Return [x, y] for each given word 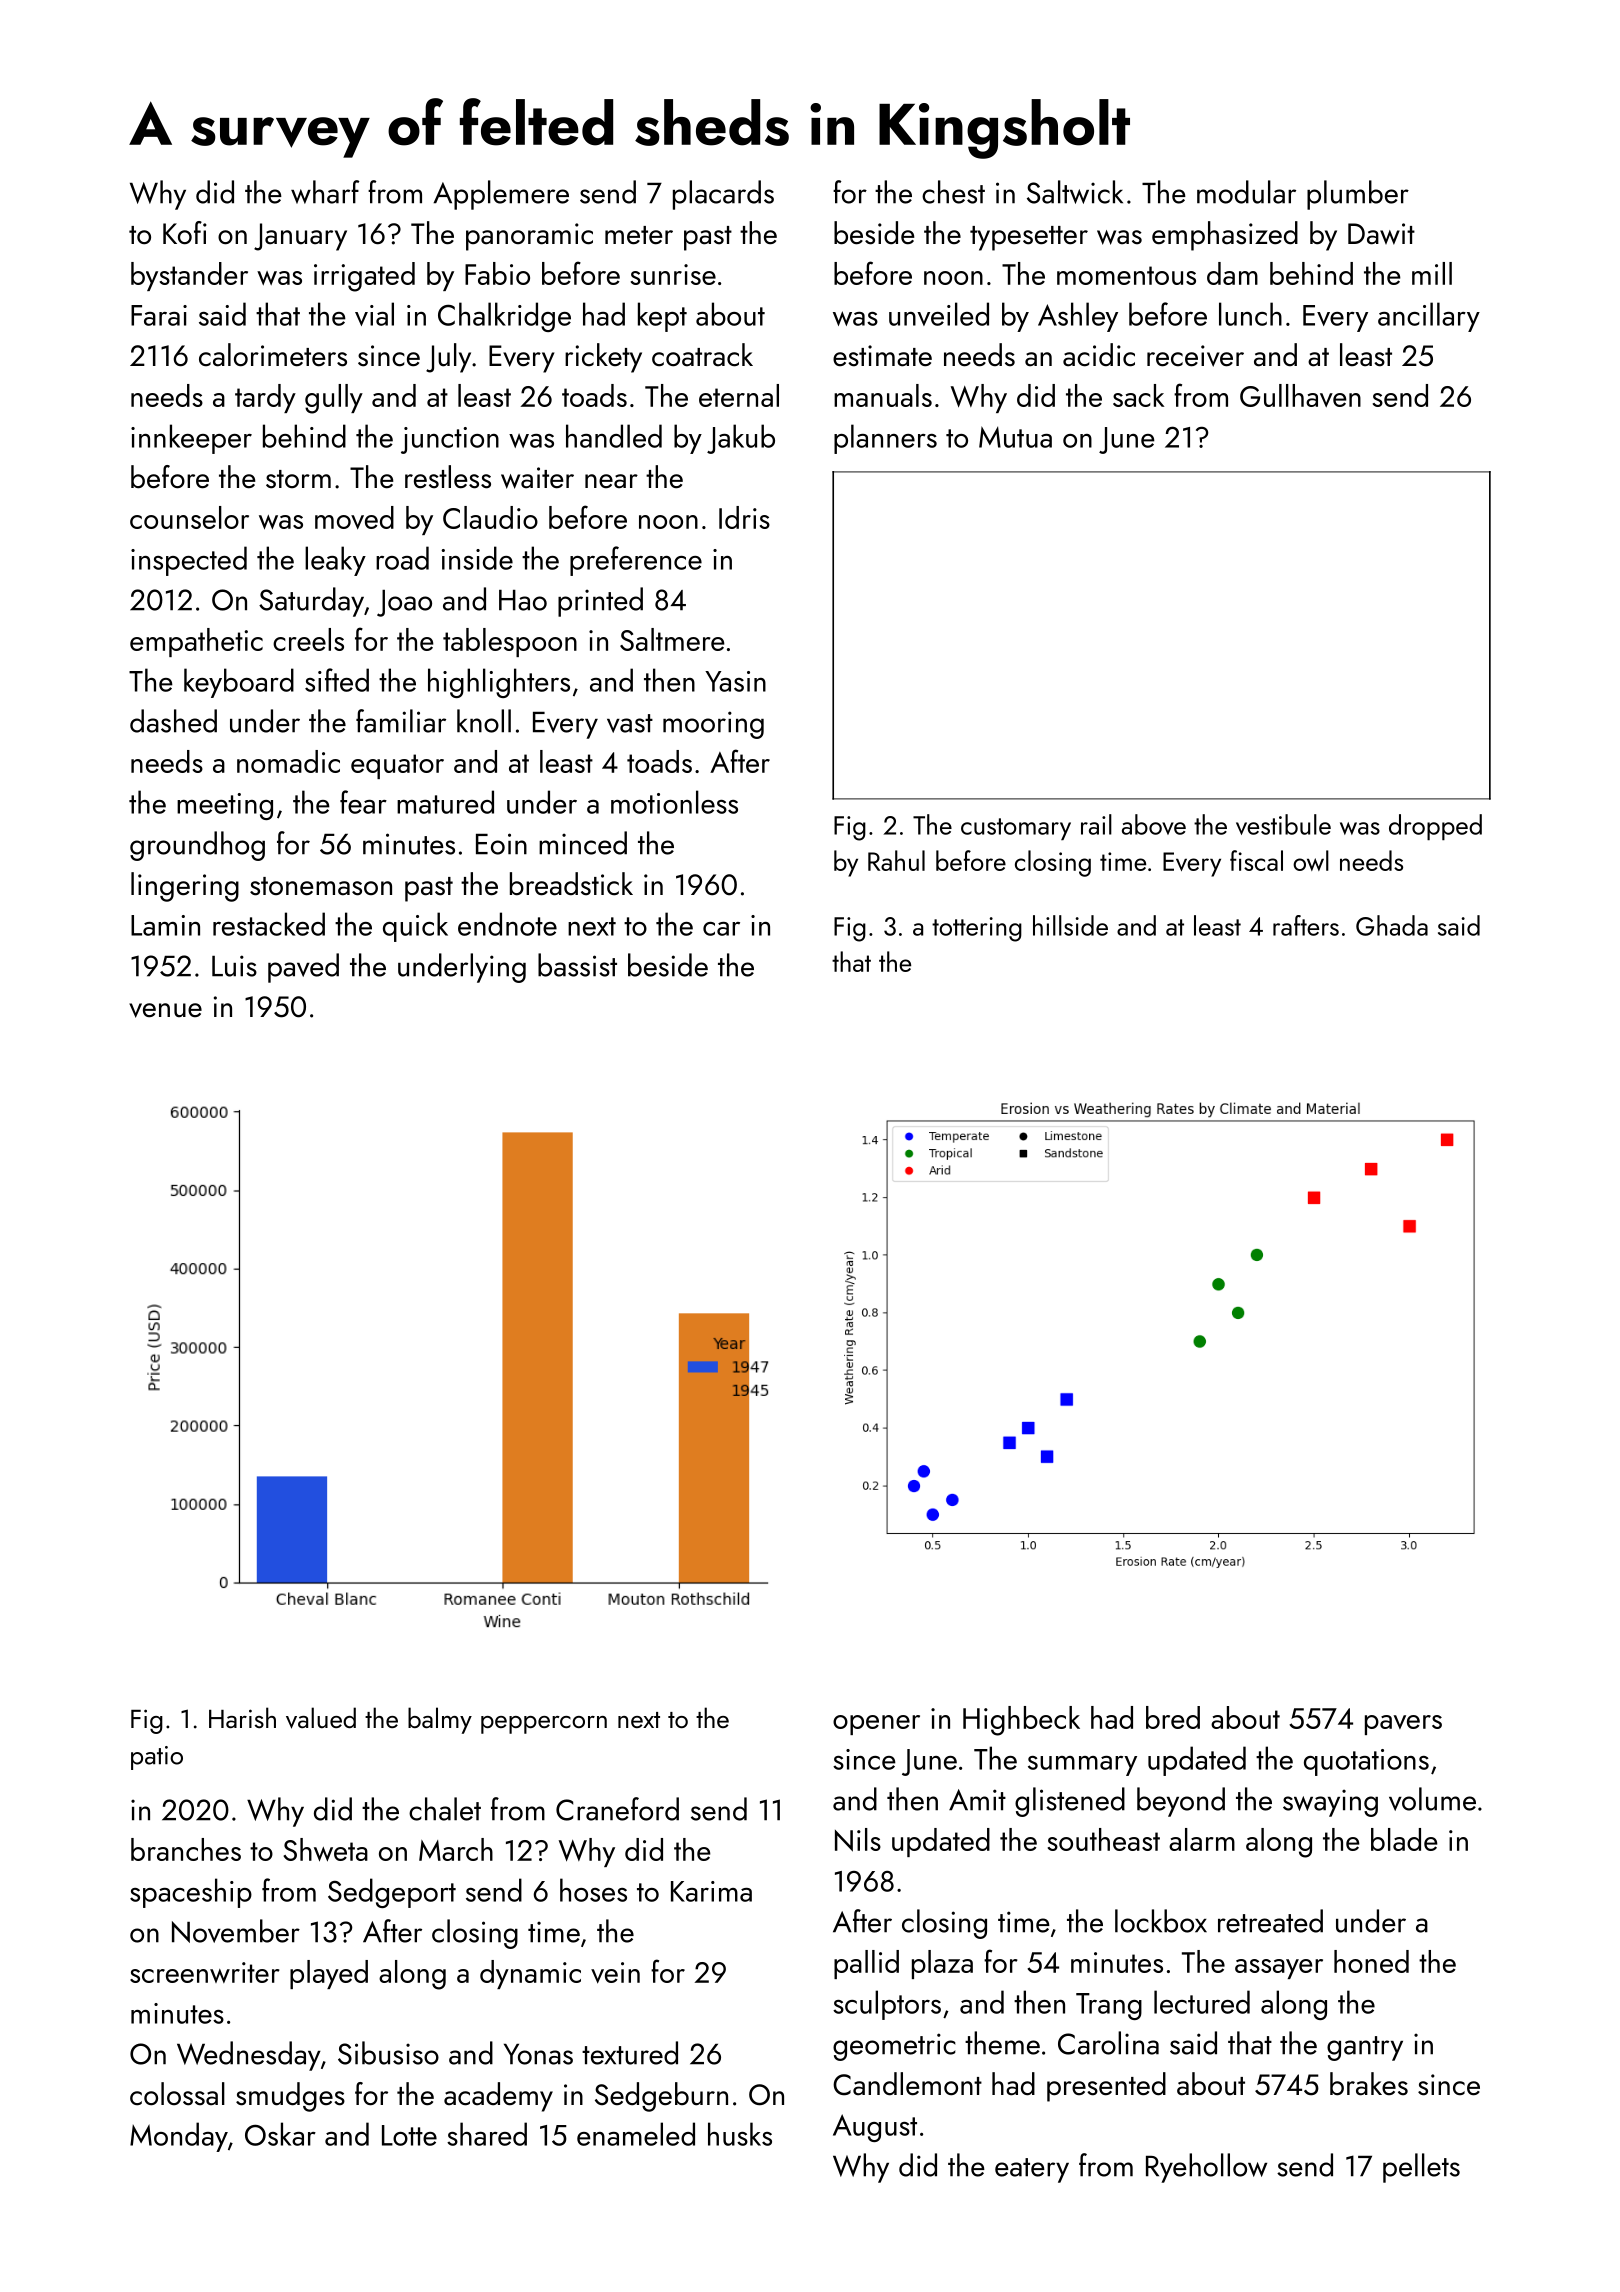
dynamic [530, 1974]
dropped [1435, 827]
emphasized [1225, 236]
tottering [977, 929]
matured [445, 802]
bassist [577, 965]
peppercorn [544, 1725]
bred [1173, 1717]
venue [165, 1010]
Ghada [1392, 925]
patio [157, 1758]
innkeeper [191, 439]
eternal [739, 395]
